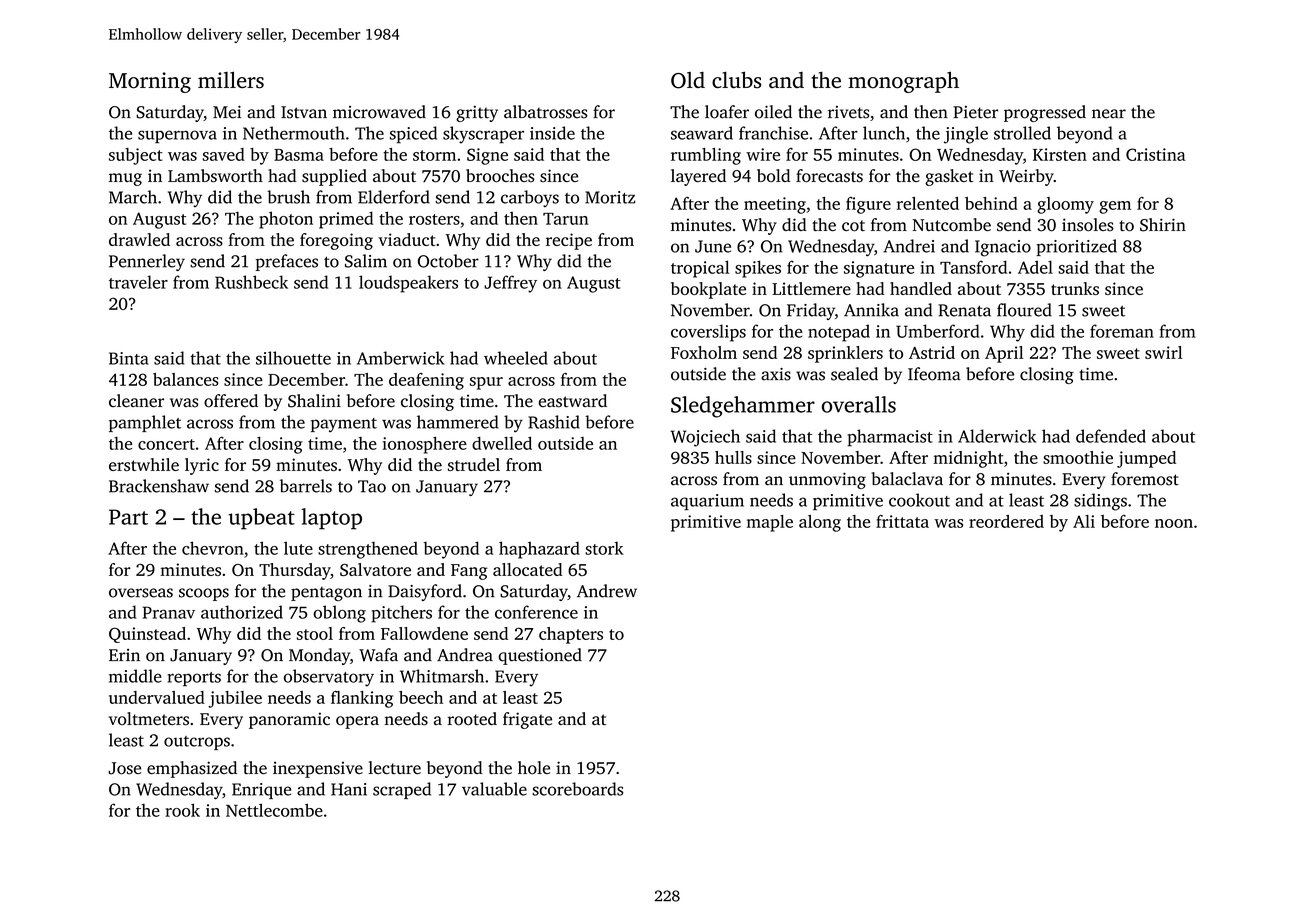  I want to click on rook, so click(182, 810).
